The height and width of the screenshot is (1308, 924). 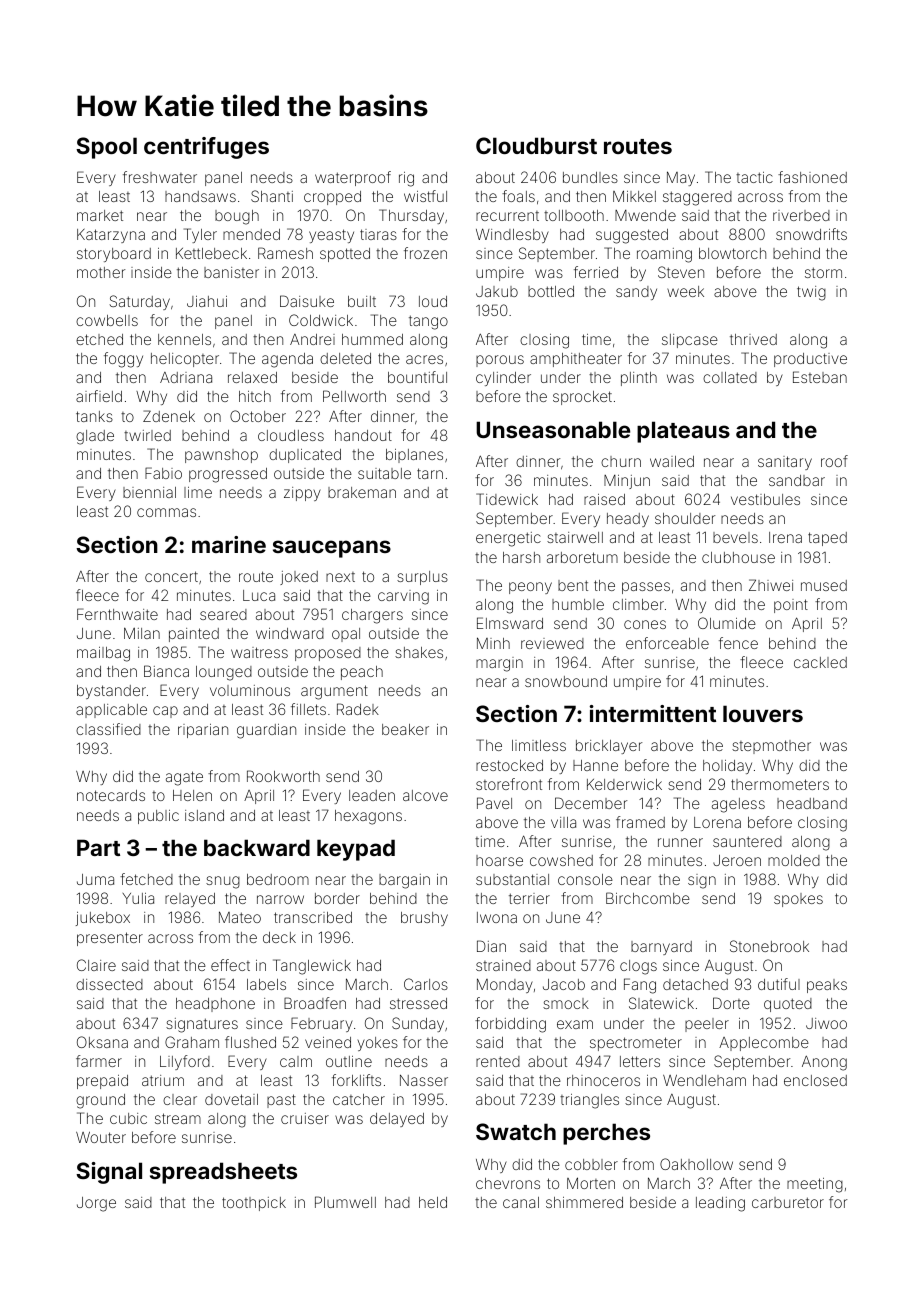 What do you see at coordinates (573, 585) in the screenshot?
I see `bent` at bounding box center [573, 585].
